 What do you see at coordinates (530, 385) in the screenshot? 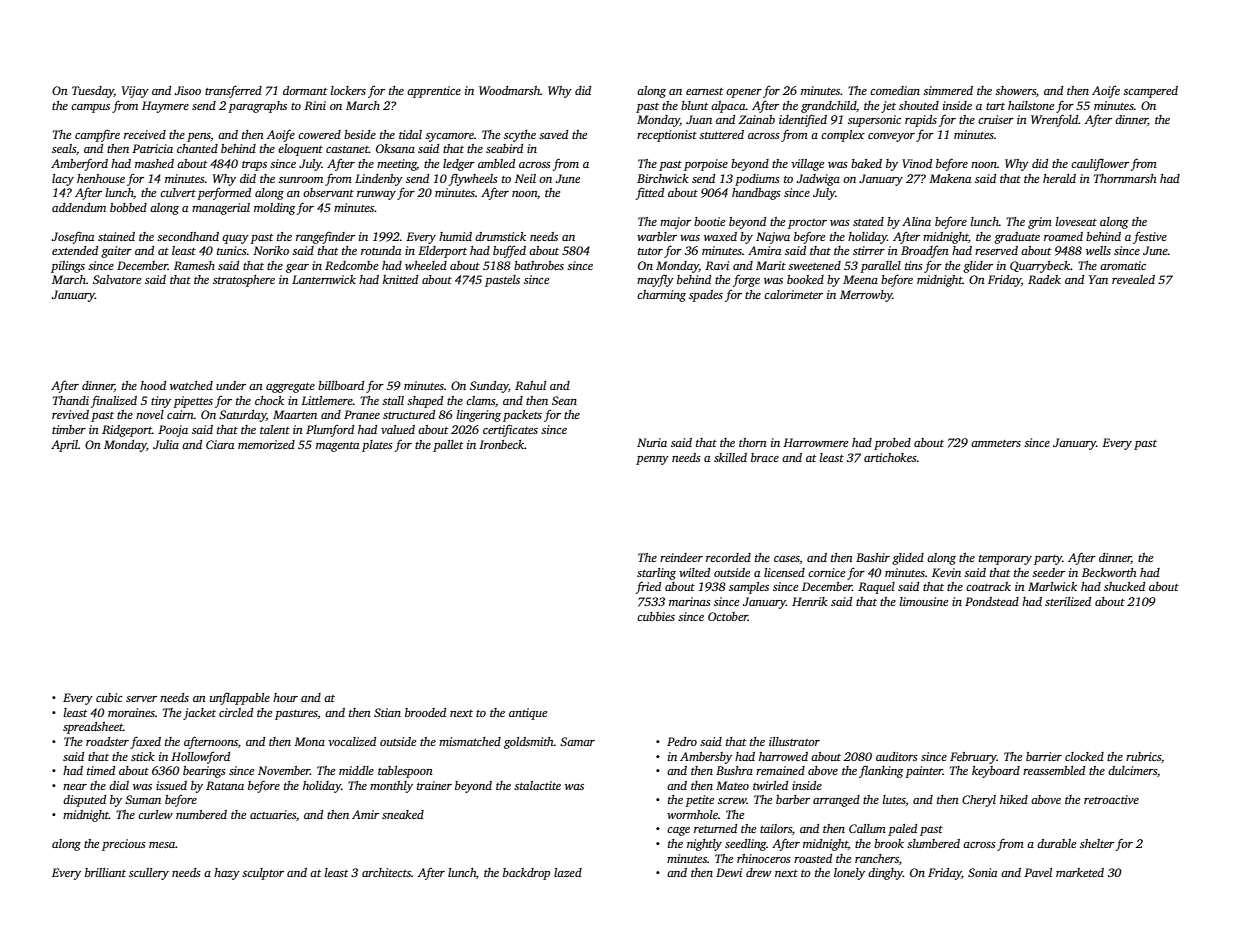
I see `Rahul` at bounding box center [530, 385].
